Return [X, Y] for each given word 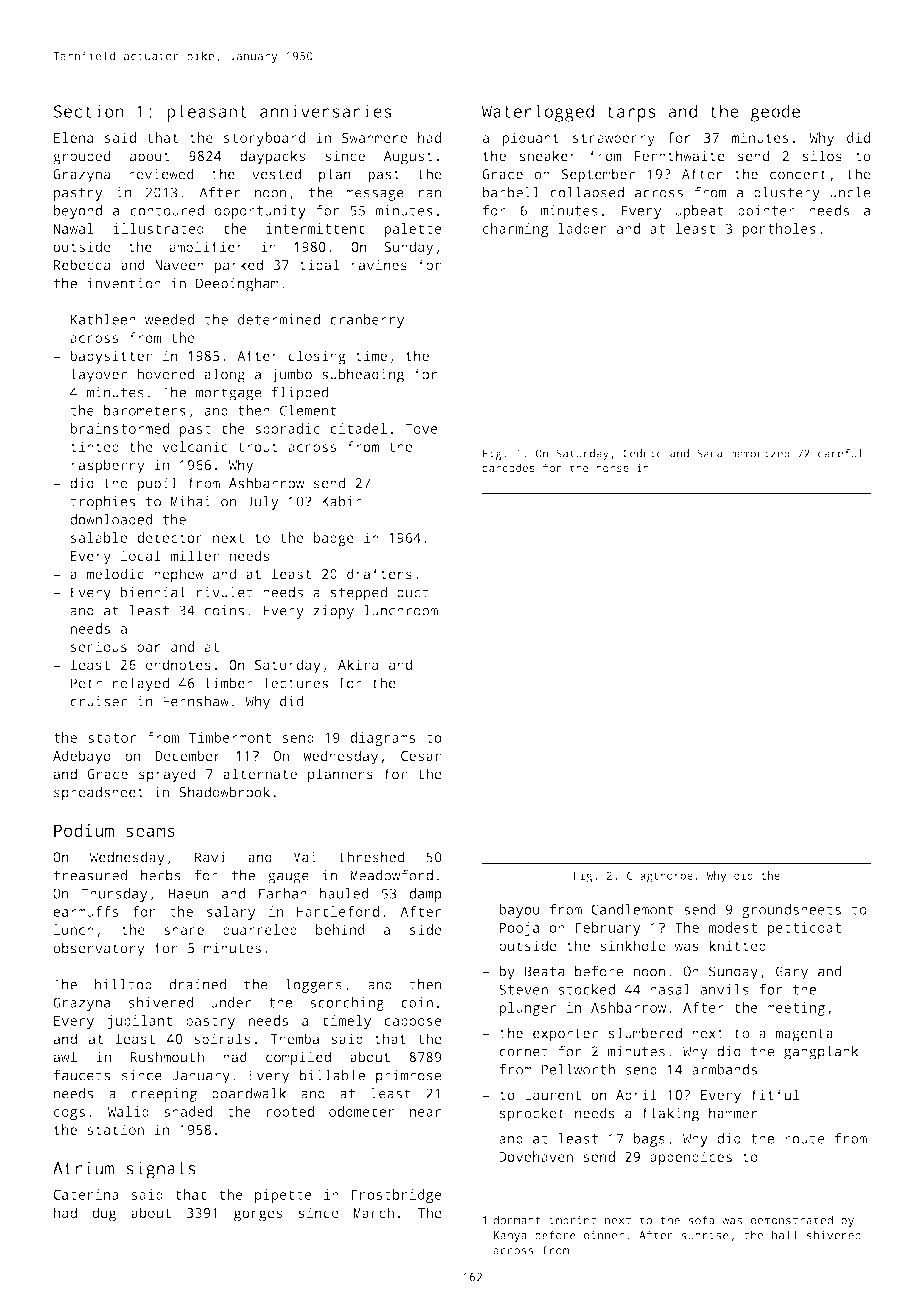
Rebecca [82, 265]
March [374, 1212]
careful [840, 453]
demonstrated [792, 1220]
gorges [258, 1216]
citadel [358, 428]
